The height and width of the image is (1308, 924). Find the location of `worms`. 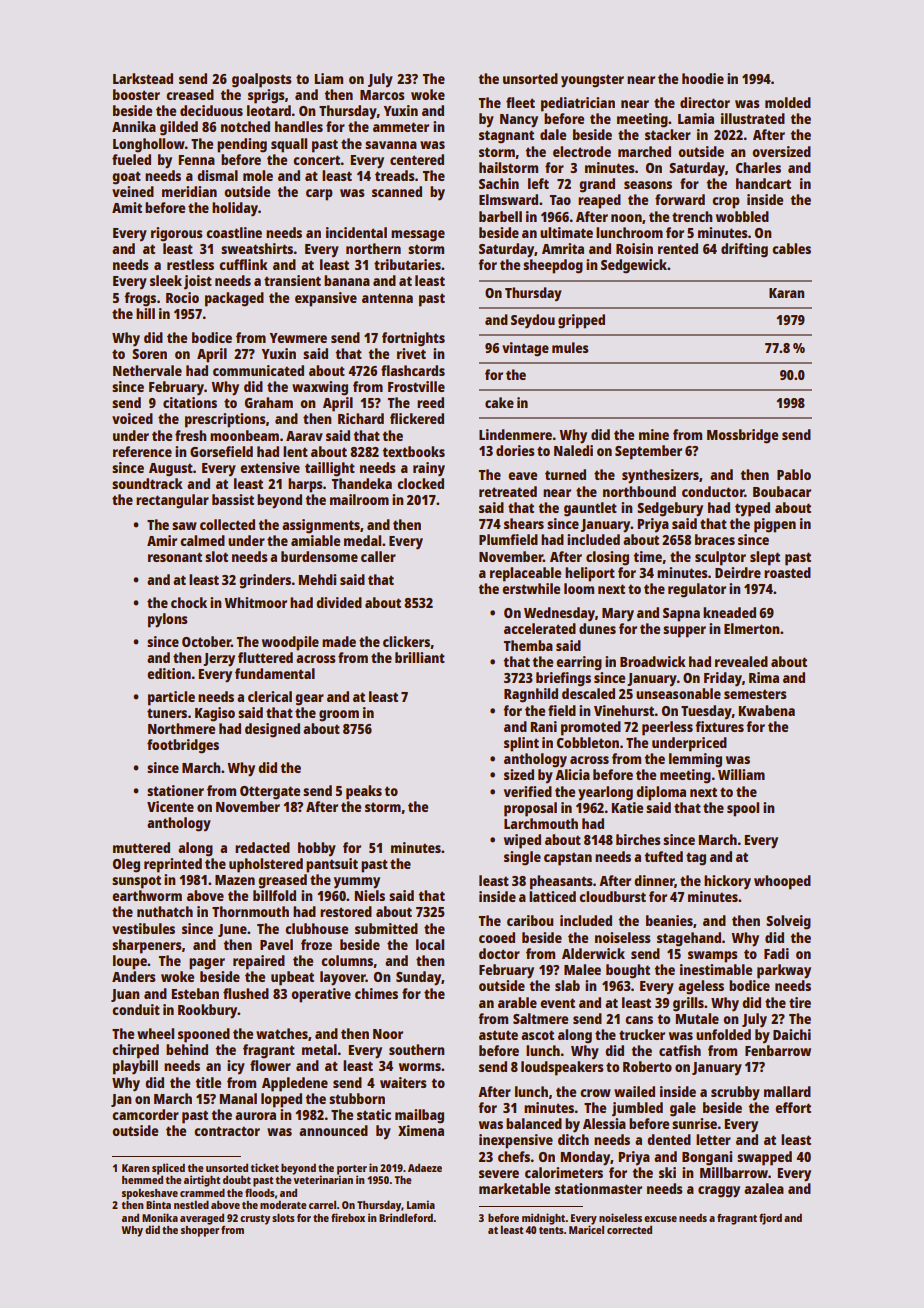

worms is located at coordinates (420, 1067).
